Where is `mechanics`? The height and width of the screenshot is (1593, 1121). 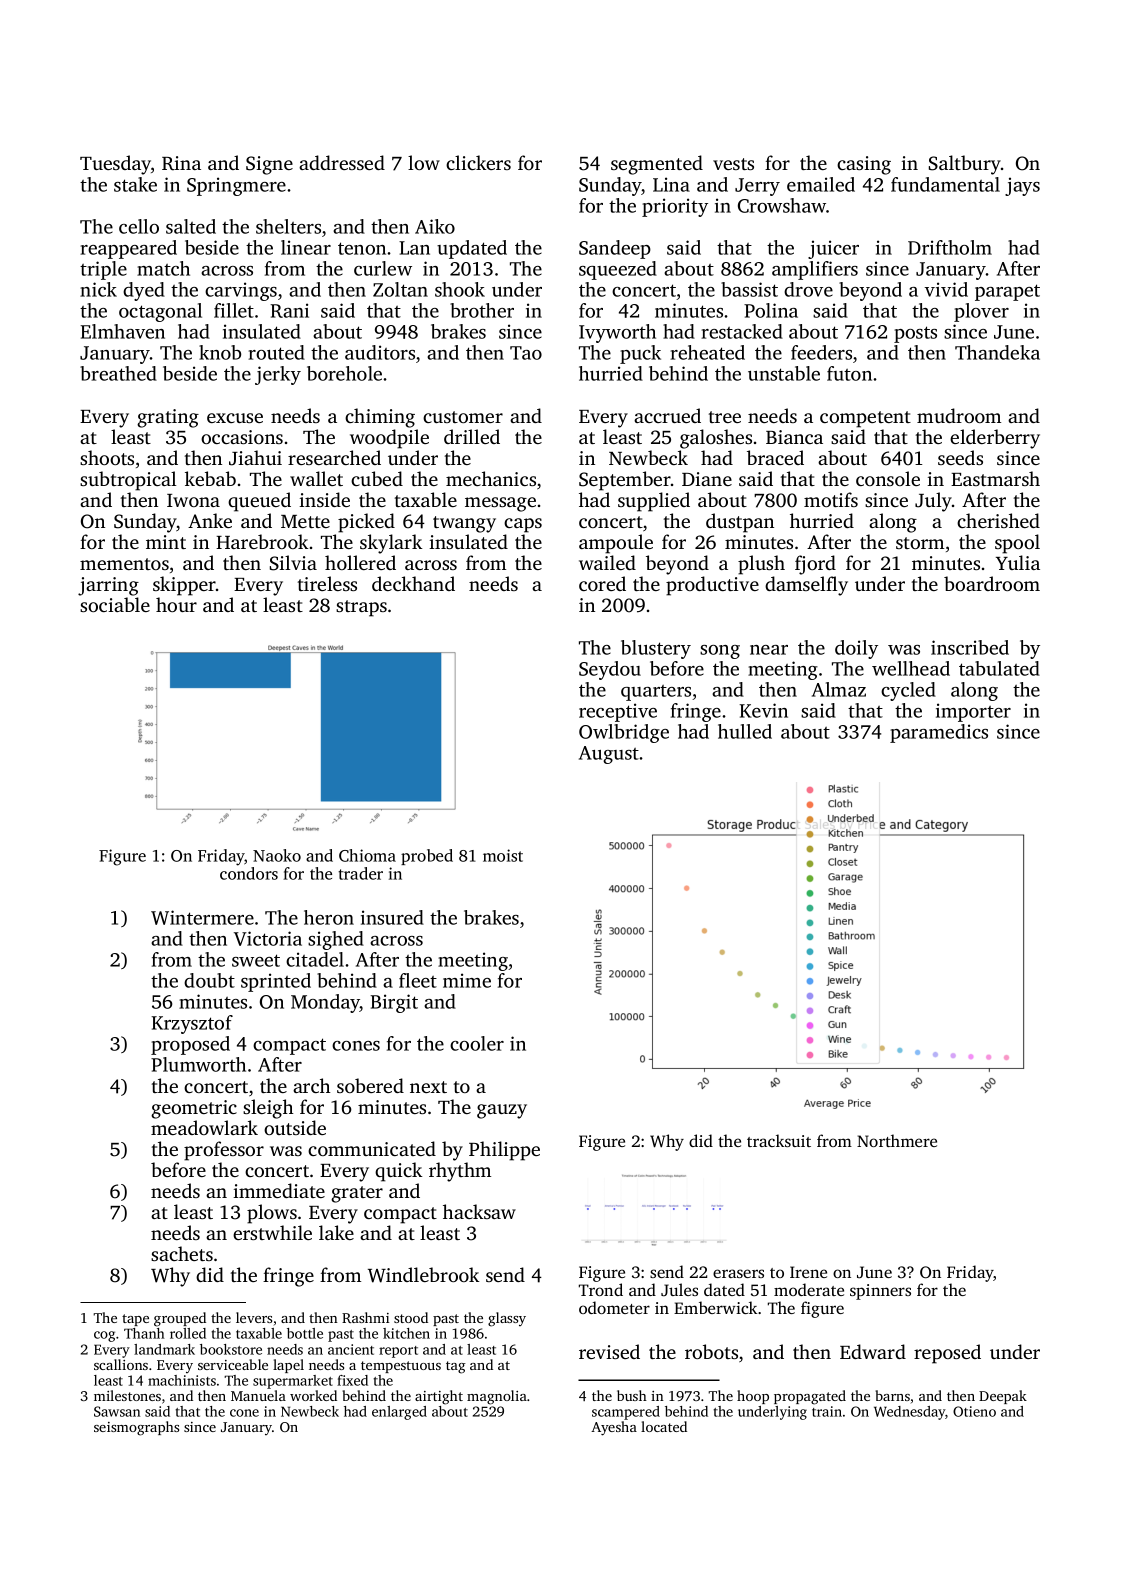
mechanics is located at coordinates (491, 478).
